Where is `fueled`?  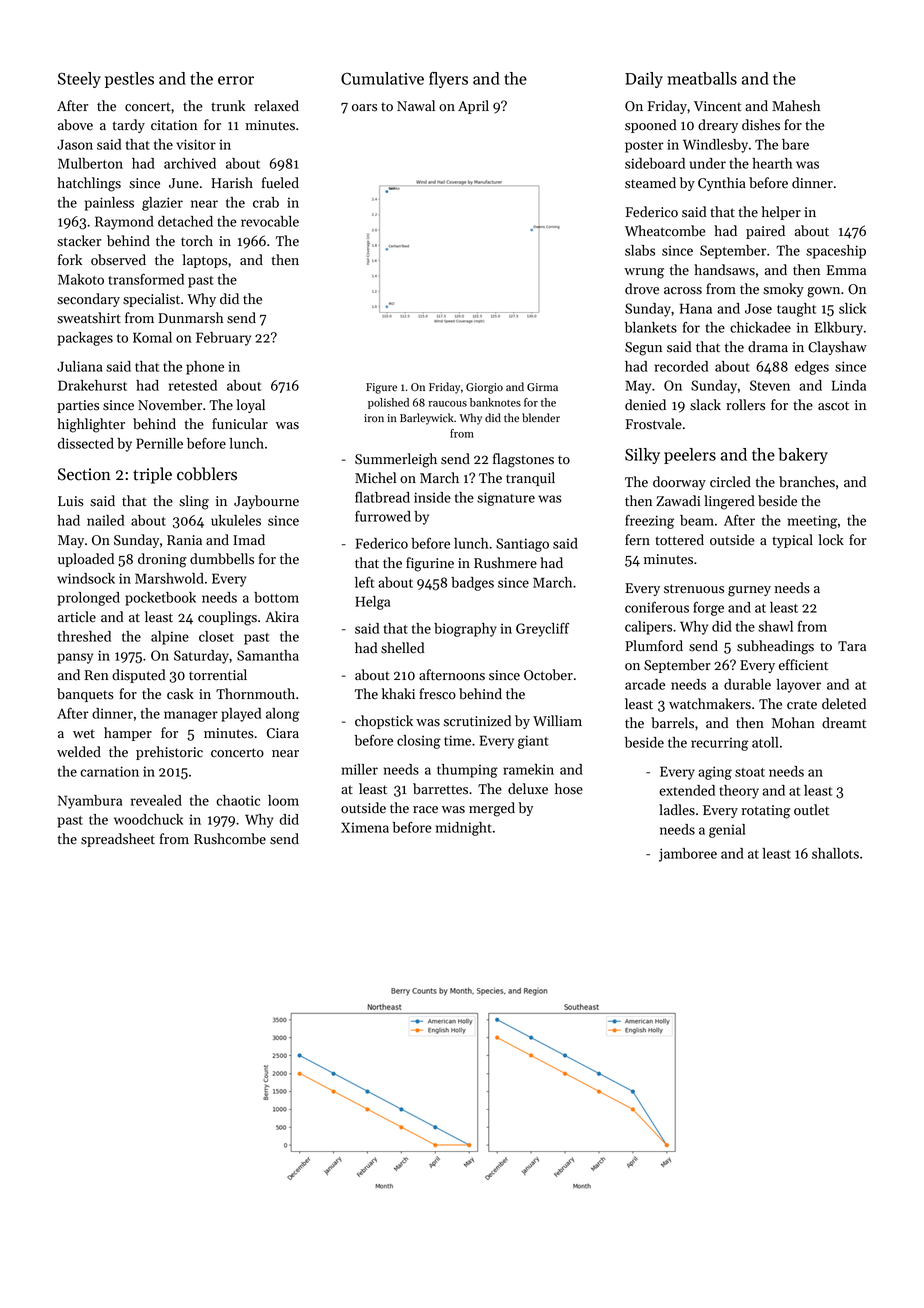 fueled is located at coordinates (280, 183).
